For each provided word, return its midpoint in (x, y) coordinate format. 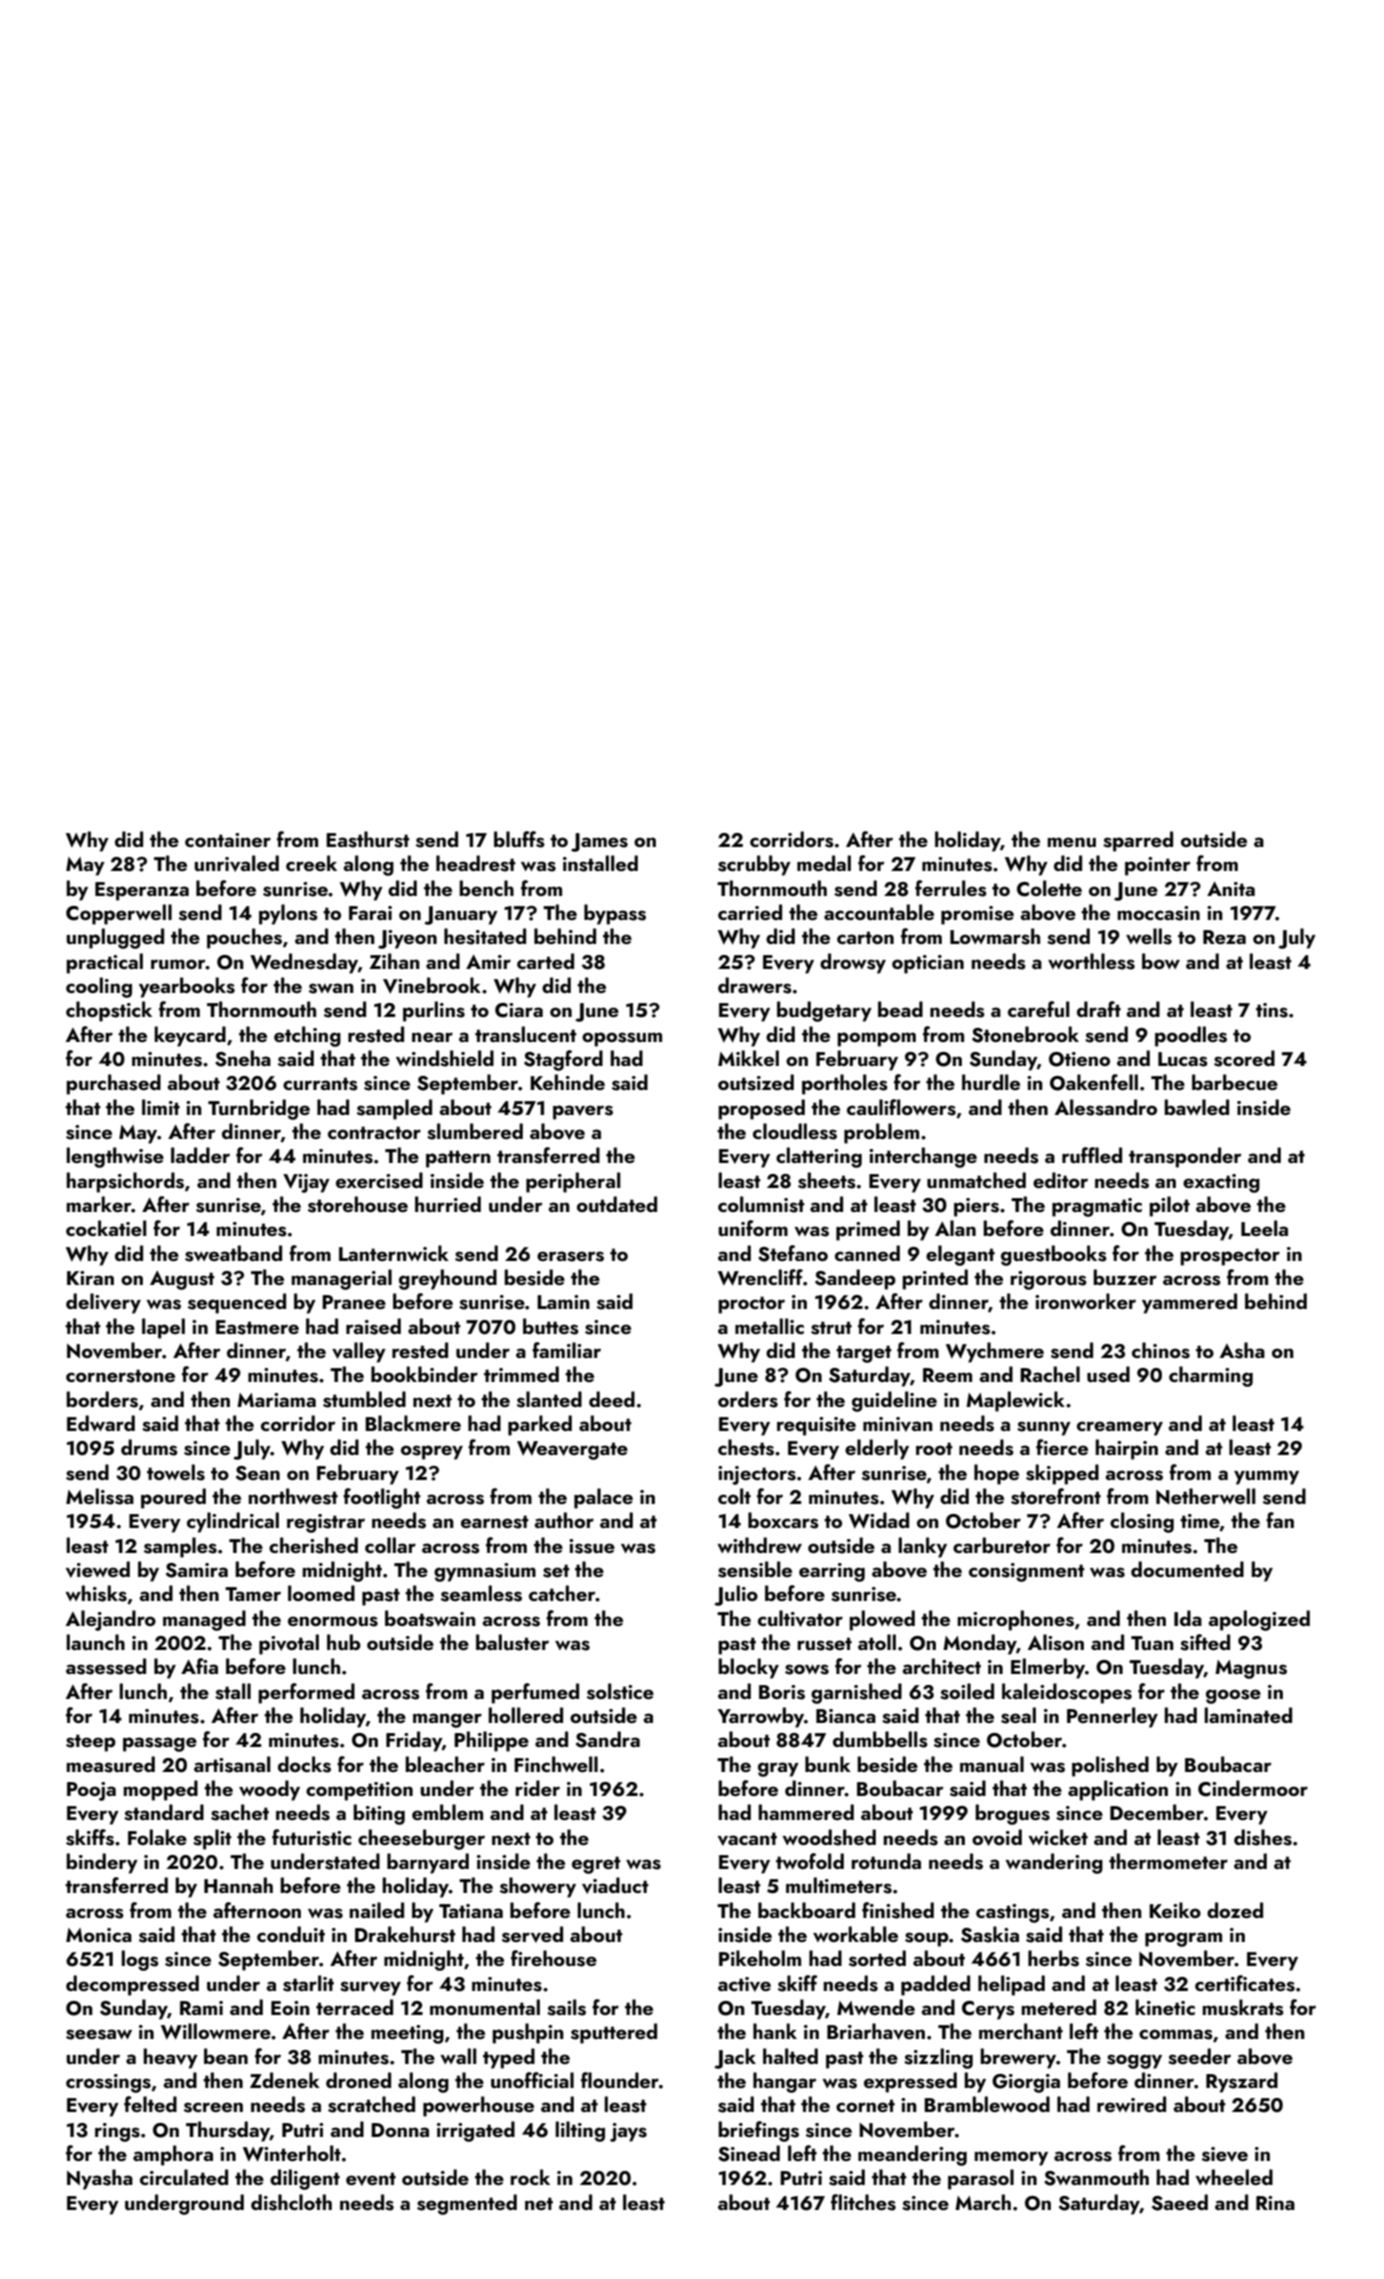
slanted (549, 1399)
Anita (1231, 889)
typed (509, 2058)
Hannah (238, 1885)
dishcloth (291, 2202)
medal (824, 863)
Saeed (1180, 2202)
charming (1211, 1376)
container (228, 840)
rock (530, 2177)
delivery (103, 1303)
